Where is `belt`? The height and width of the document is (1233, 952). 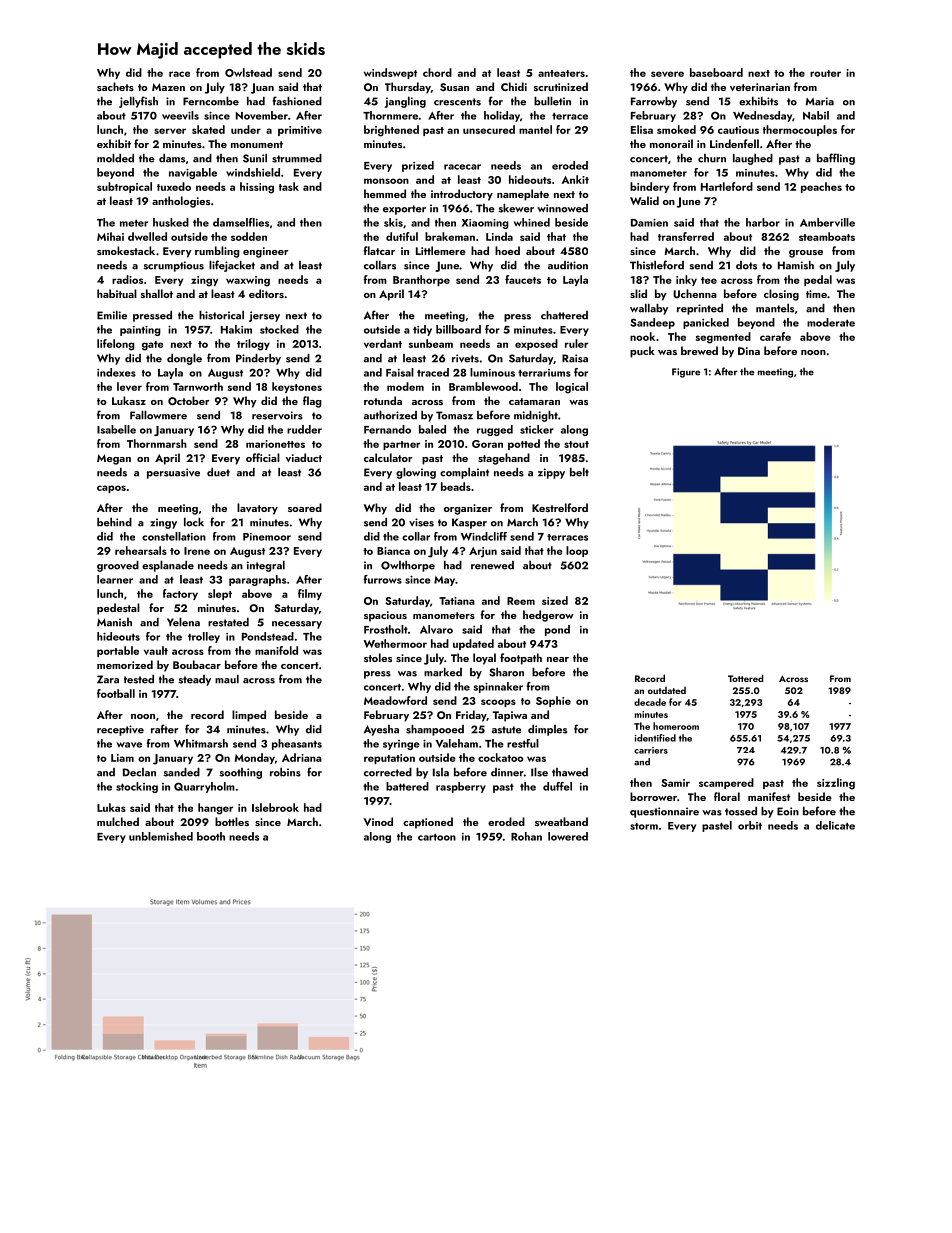 belt is located at coordinates (579, 472).
